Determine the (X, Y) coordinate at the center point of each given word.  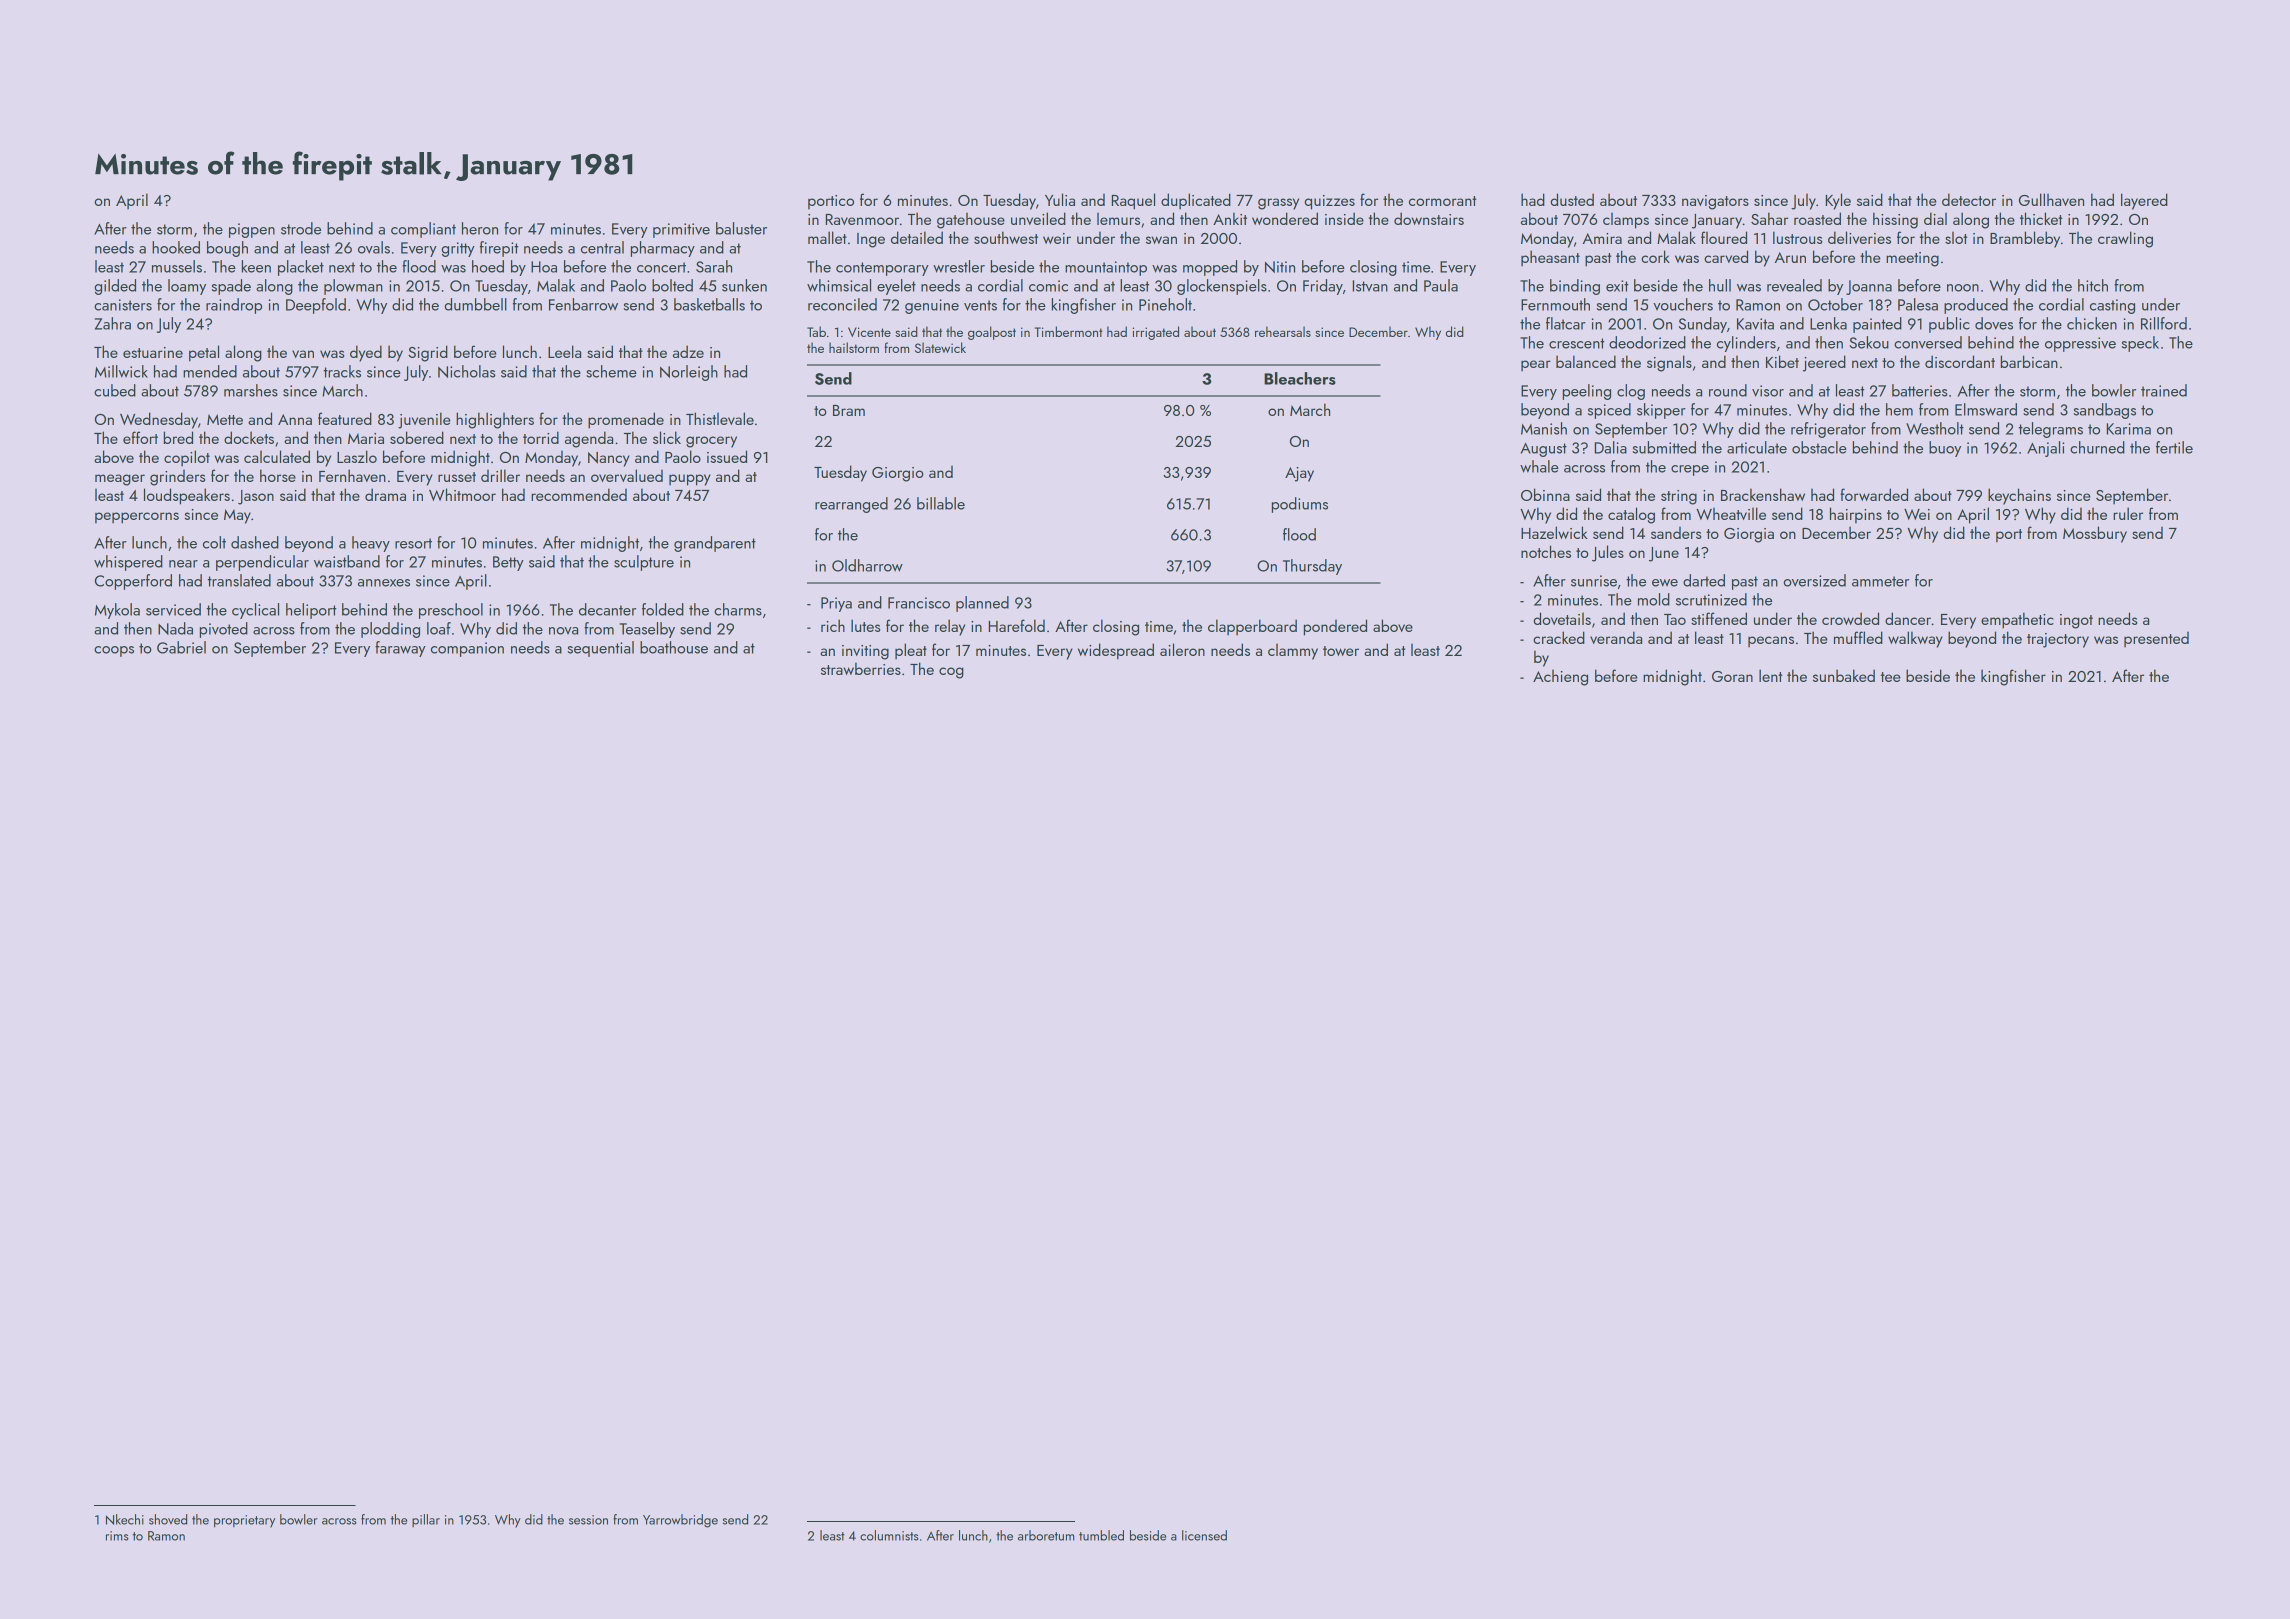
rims (117, 1536)
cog (951, 673)
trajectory (2058, 640)
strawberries (861, 668)
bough (227, 249)
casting (2112, 306)
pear (1536, 365)
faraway (400, 649)
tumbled (1101, 1535)
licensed (1204, 1535)
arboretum (1046, 1535)
